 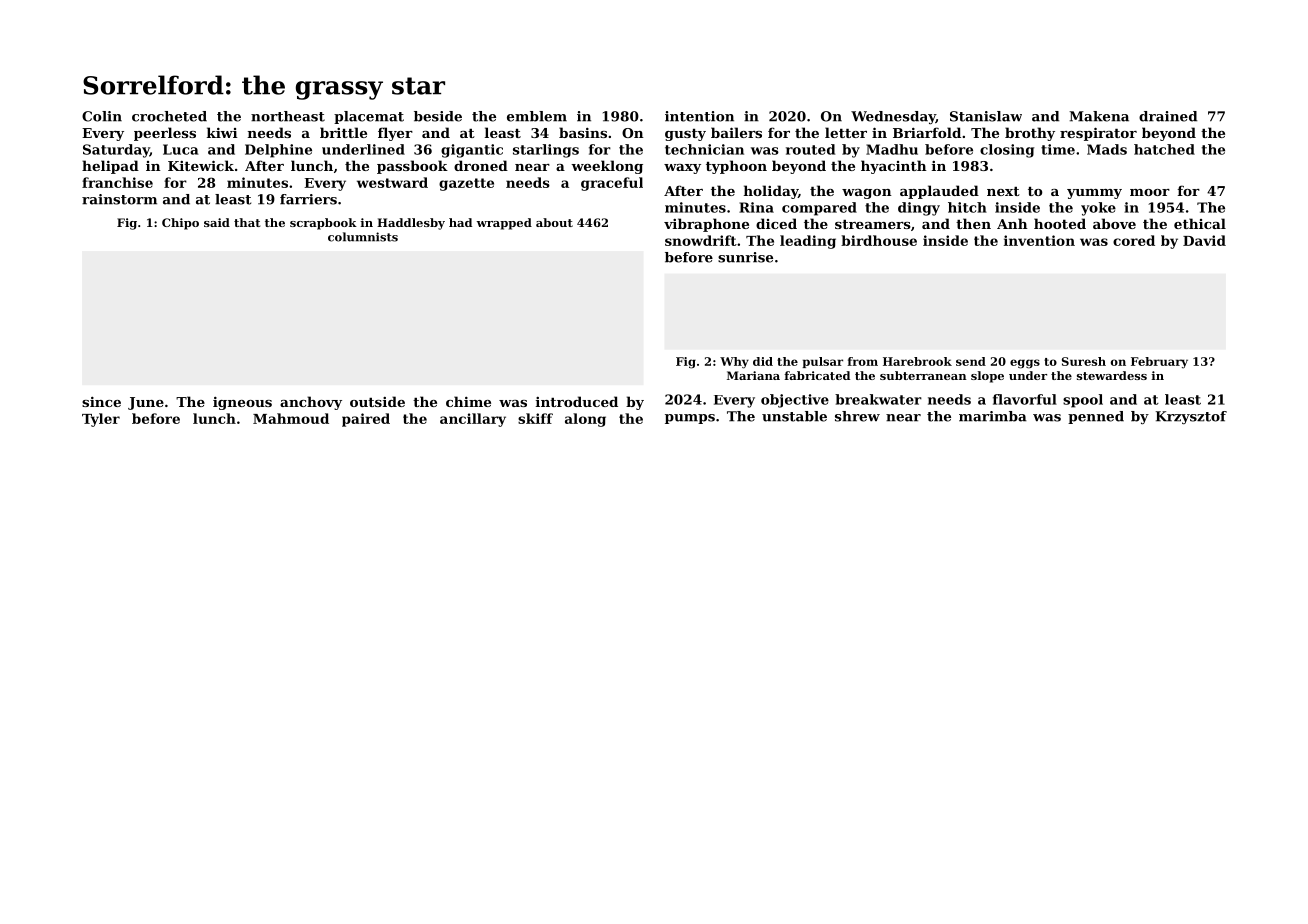 What do you see at coordinates (1150, 192) in the document?
I see `moor` at bounding box center [1150, 192].
